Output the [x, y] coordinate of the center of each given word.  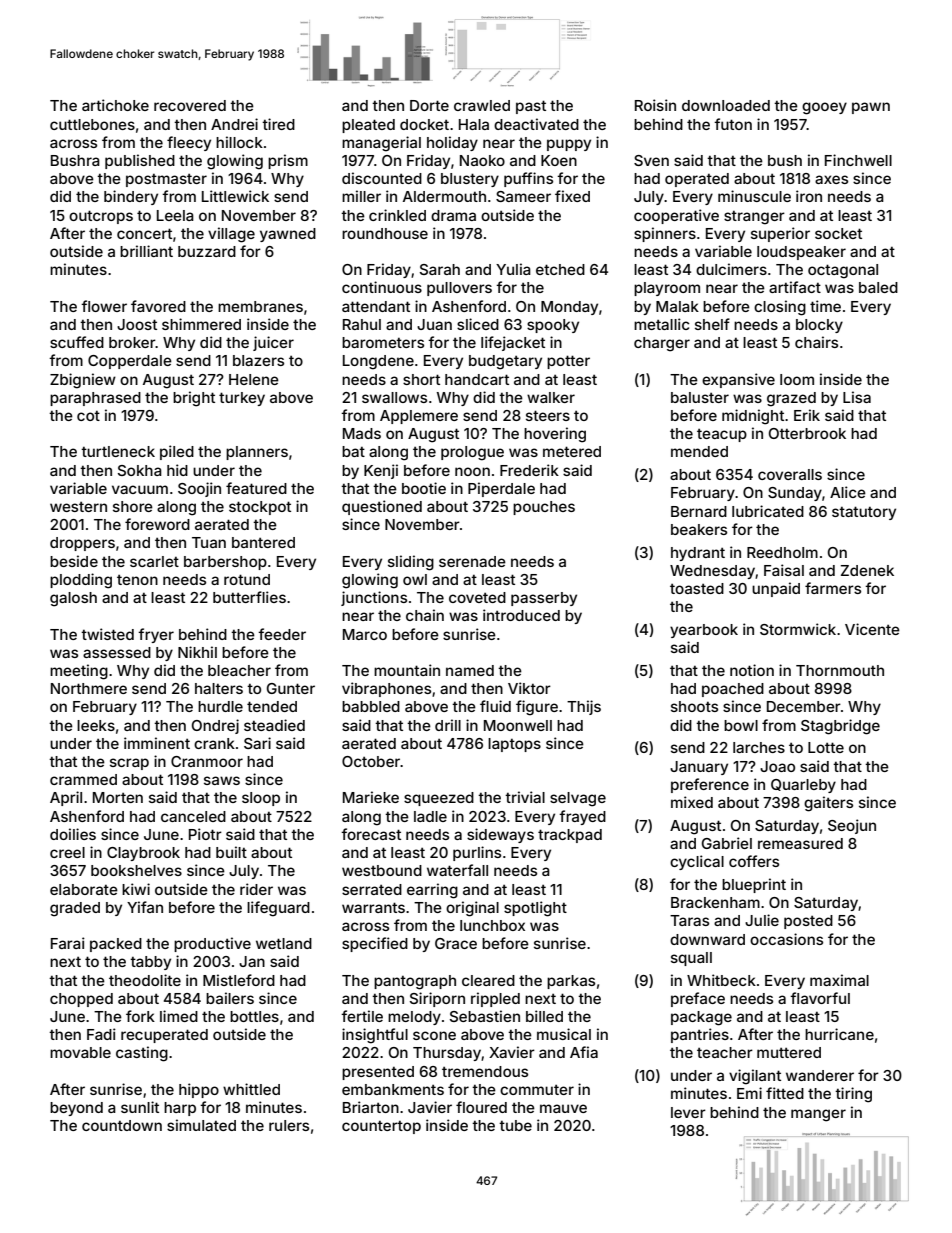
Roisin [655, 105]
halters [219, 688]
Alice [848, 492]
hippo [199, 1090]
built [231, 852]
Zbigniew [83, 381]
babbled [371, 706]
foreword [157, 524]
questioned [382, 507]
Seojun [852, 826]
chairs [816, 342]
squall [691, 959]
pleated [368, 126]
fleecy [189, 143]
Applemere [419, 417]
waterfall [457, 870]
